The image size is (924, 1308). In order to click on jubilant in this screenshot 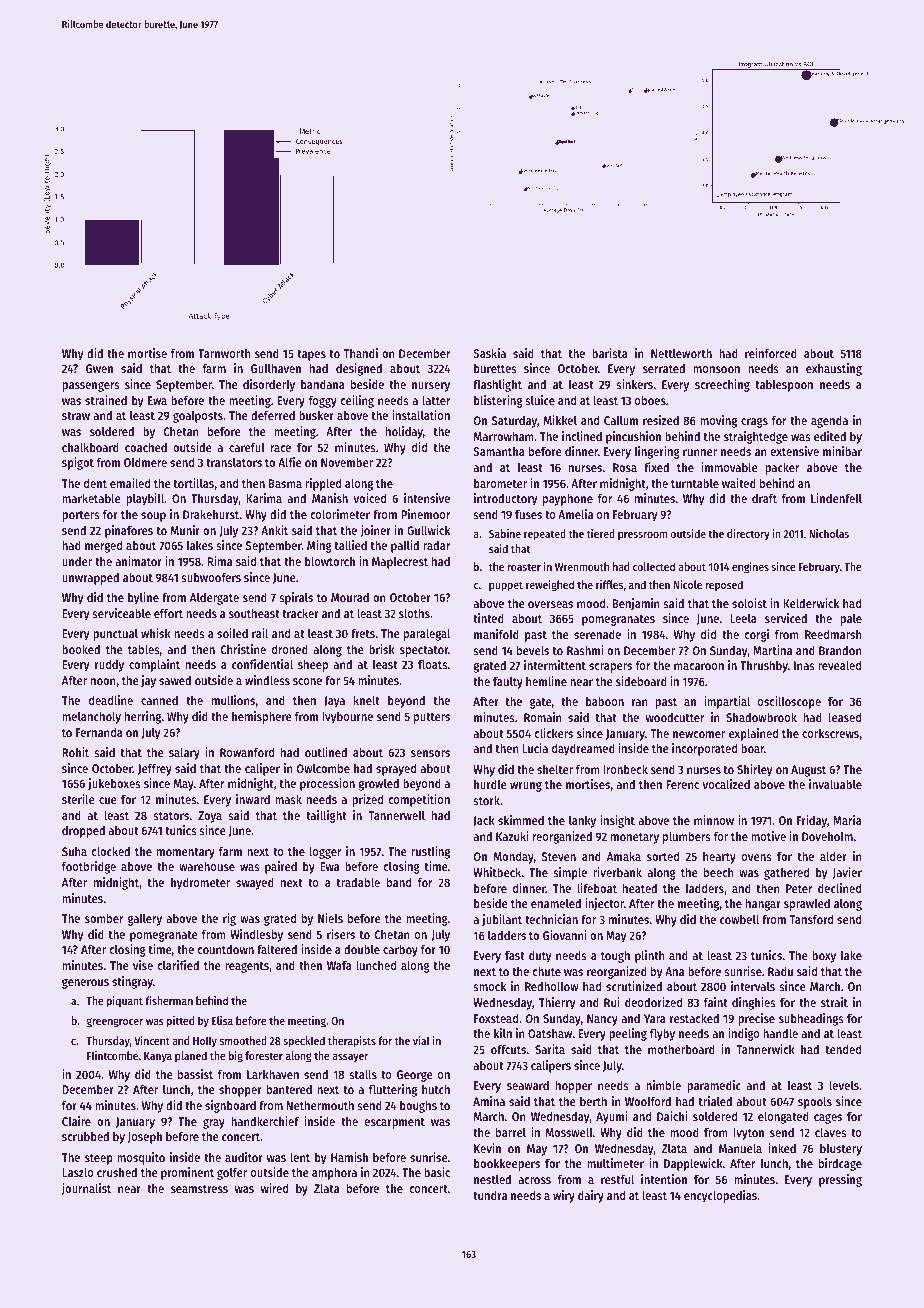, I will do `click(502, 920)`.
